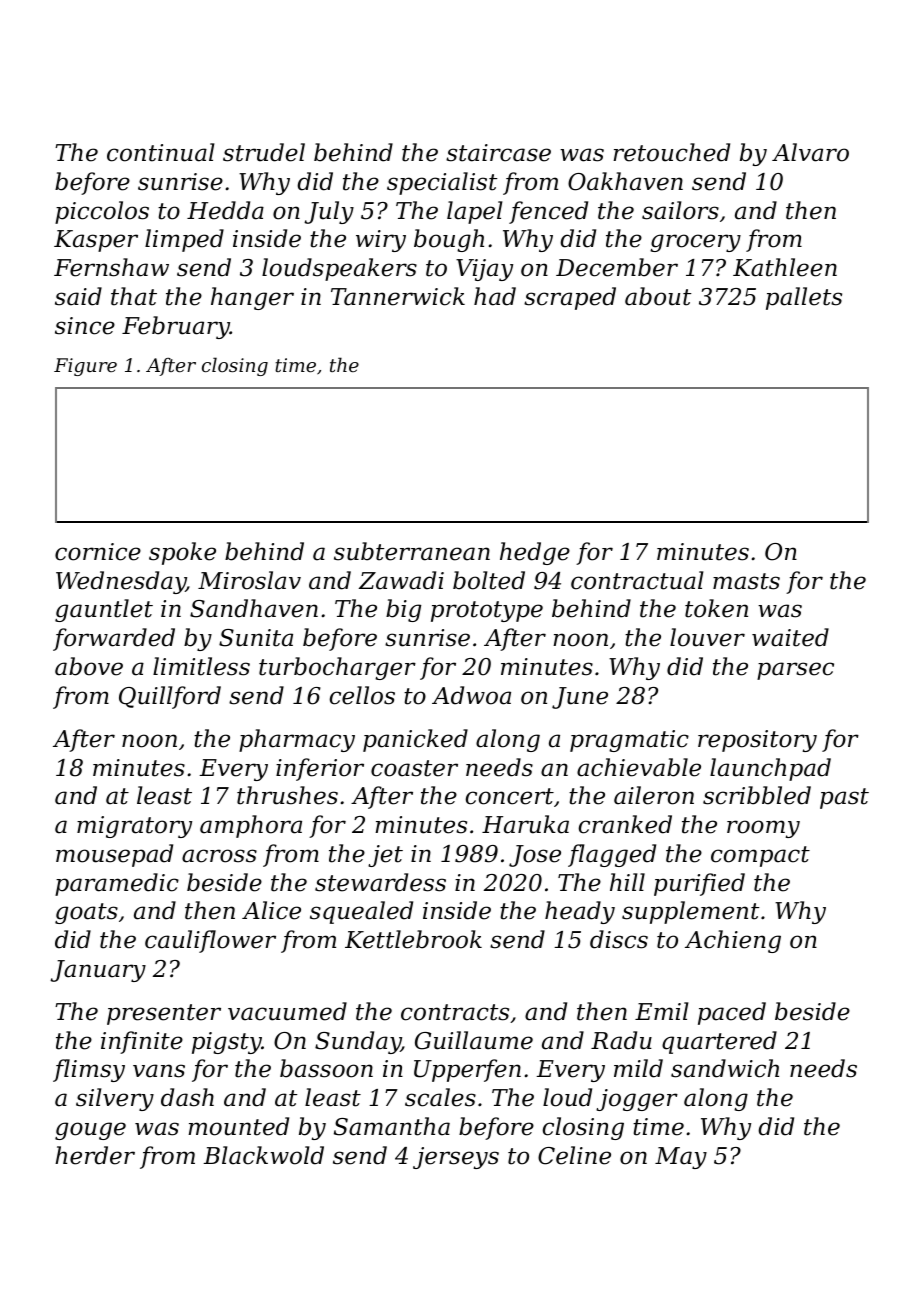  Describe the element at coordinates (263, 1155) in the screenshot. I see `Blackwold` at that location.
